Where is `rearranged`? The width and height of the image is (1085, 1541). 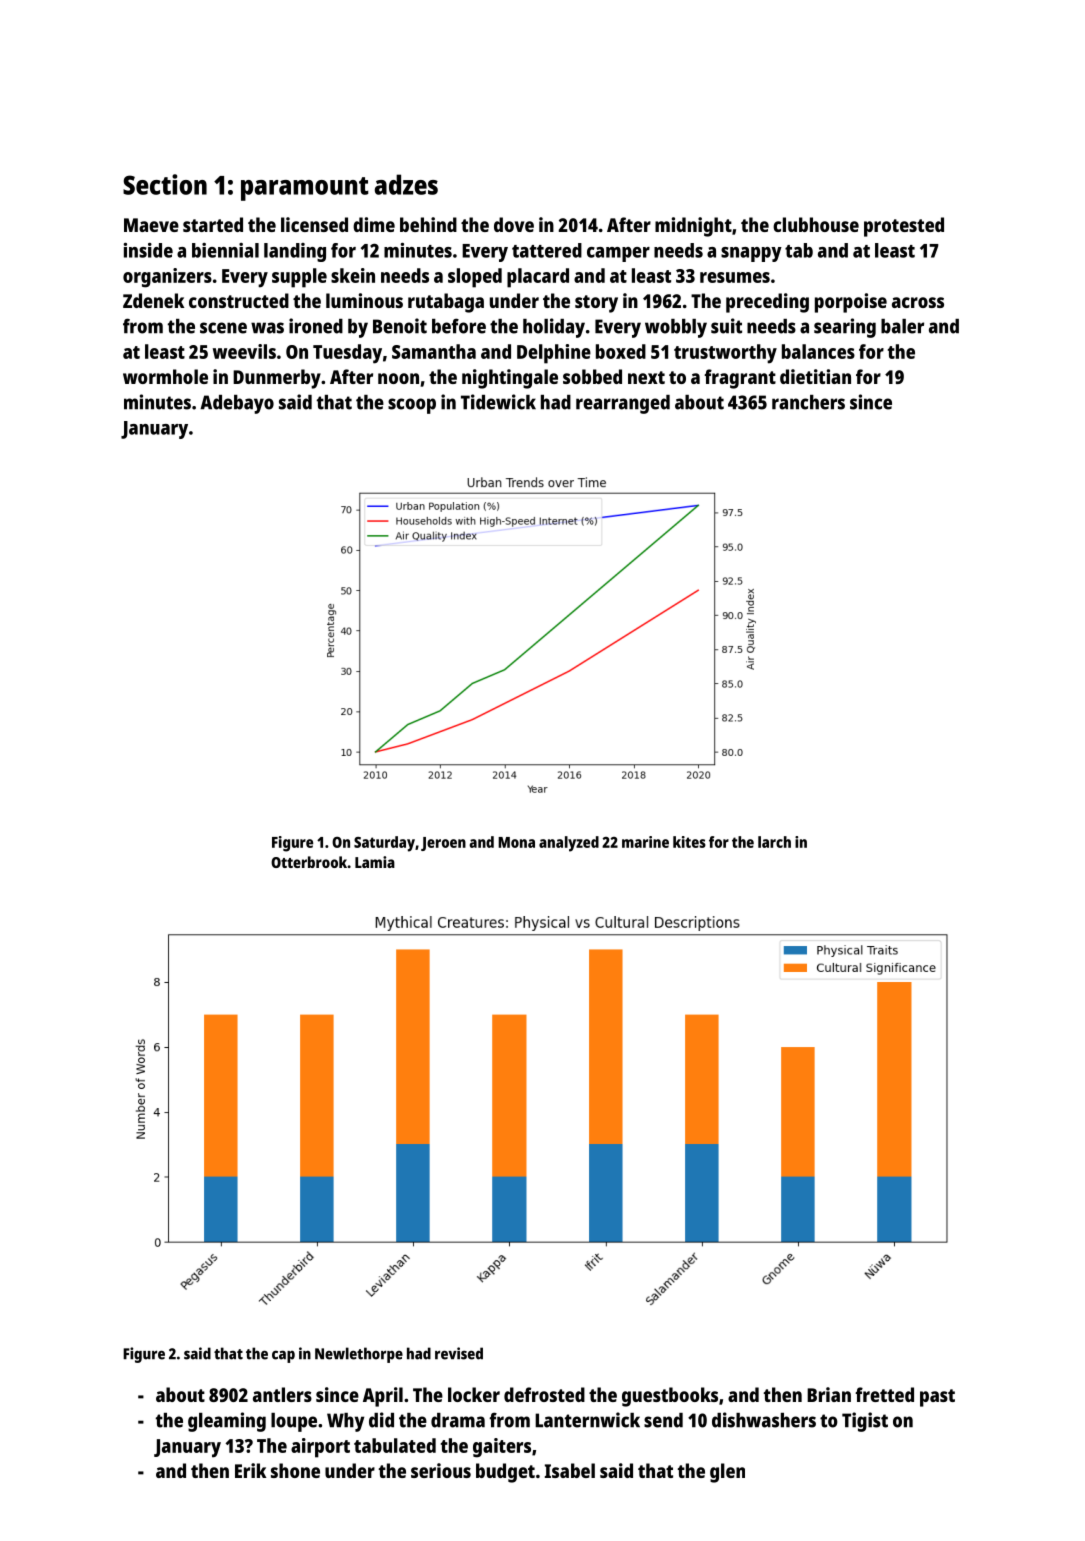
rearranged is located at coordinates (623, 404).
